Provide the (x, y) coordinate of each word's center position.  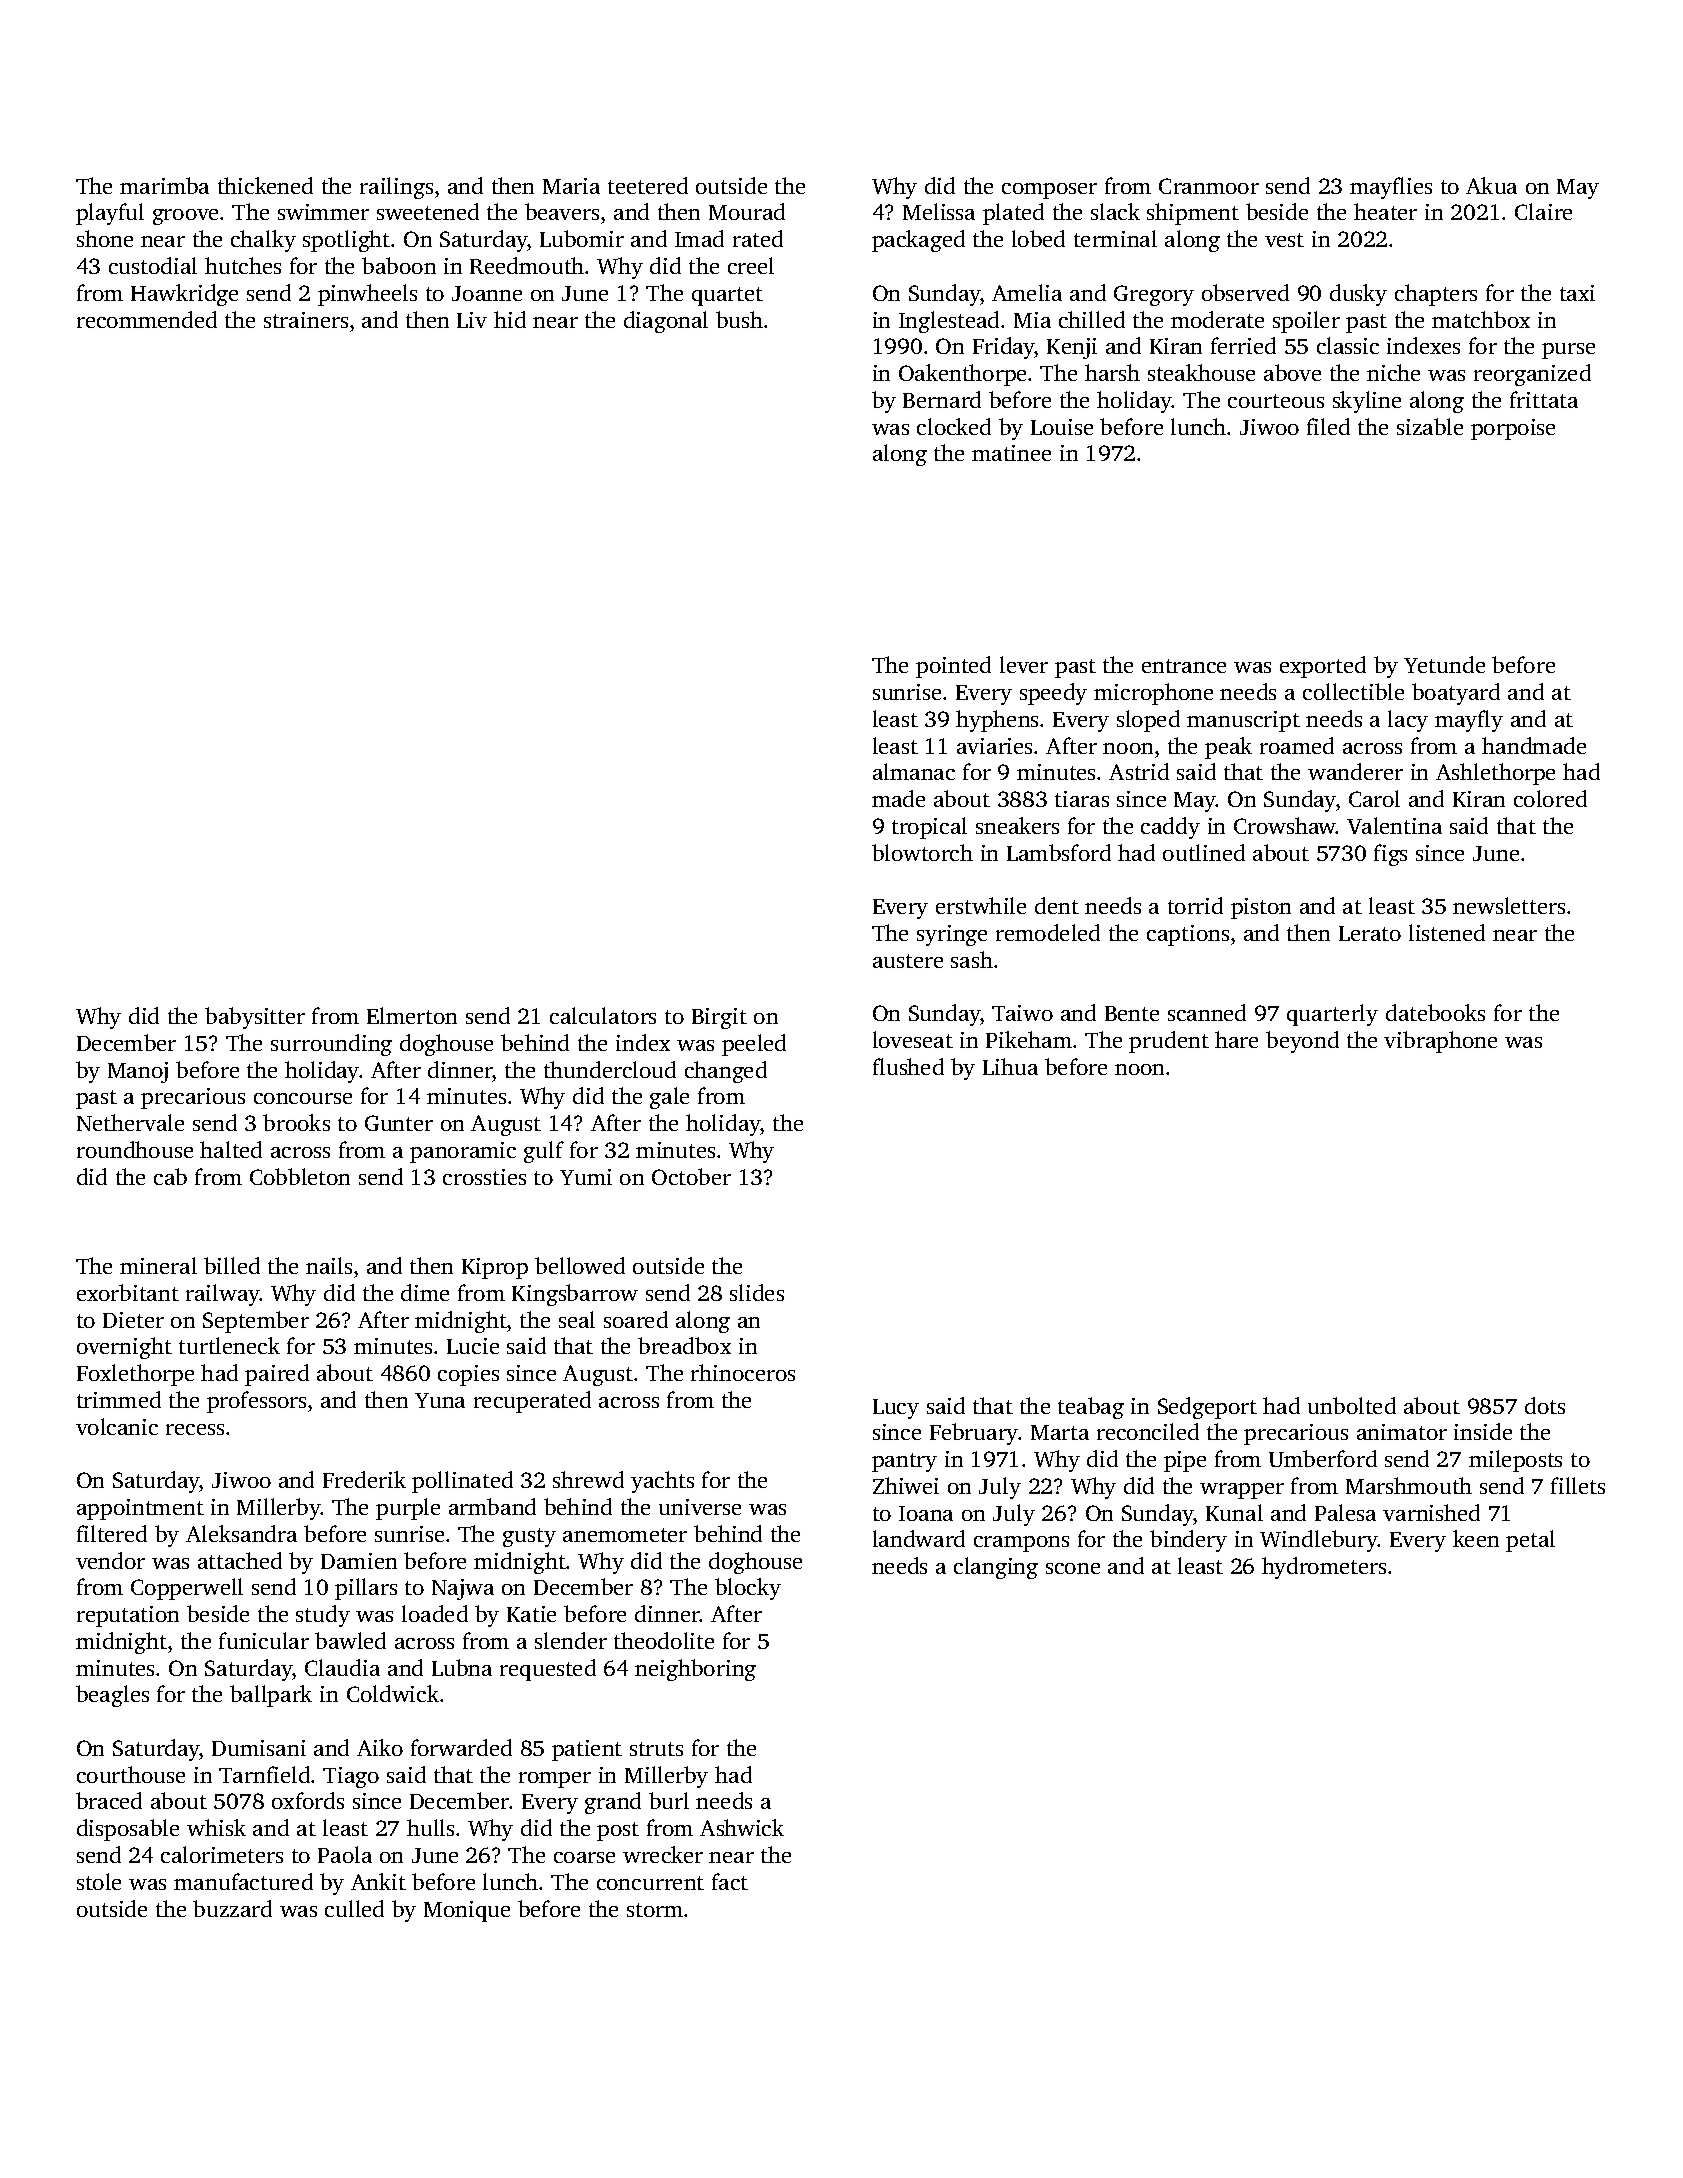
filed (1328, 426)
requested (548, 1670)
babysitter (255, 1018)
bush (739, 319)
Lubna (462, 1667)
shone (105, 238)
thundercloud (610, 1069)
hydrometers (1324, 1568)
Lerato (1370, 933)
